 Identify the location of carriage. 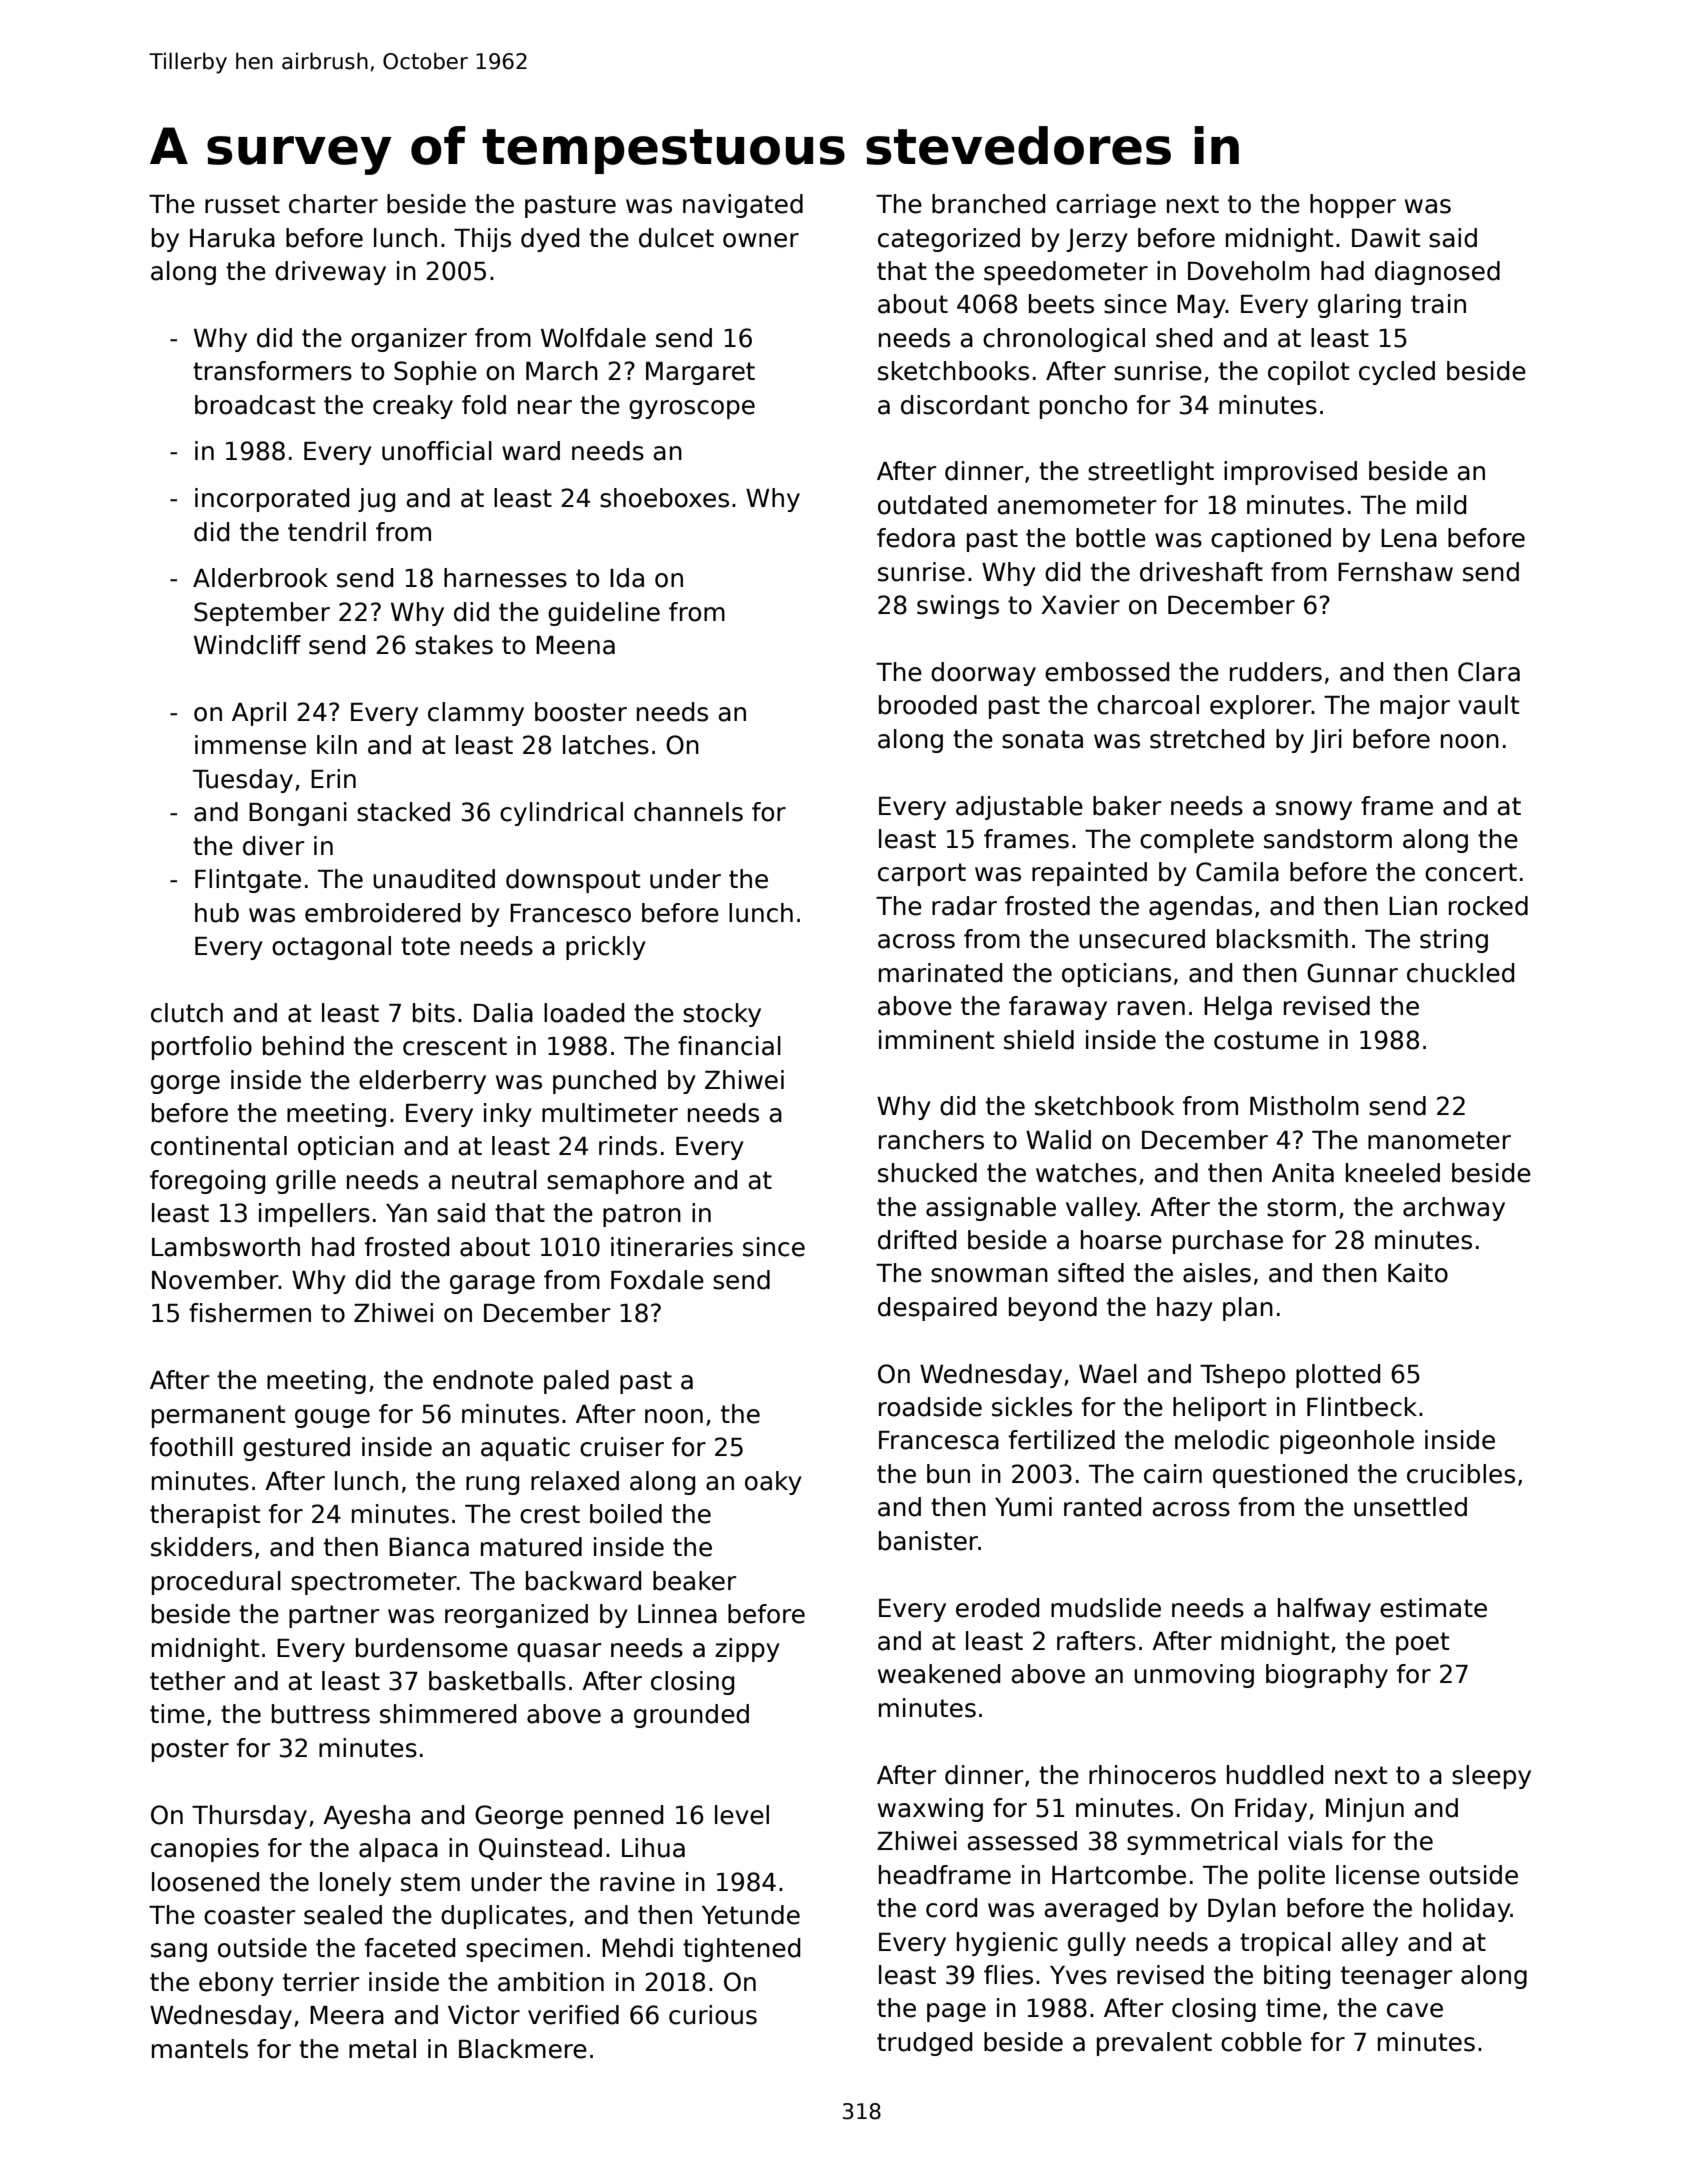
(1106, 206).
